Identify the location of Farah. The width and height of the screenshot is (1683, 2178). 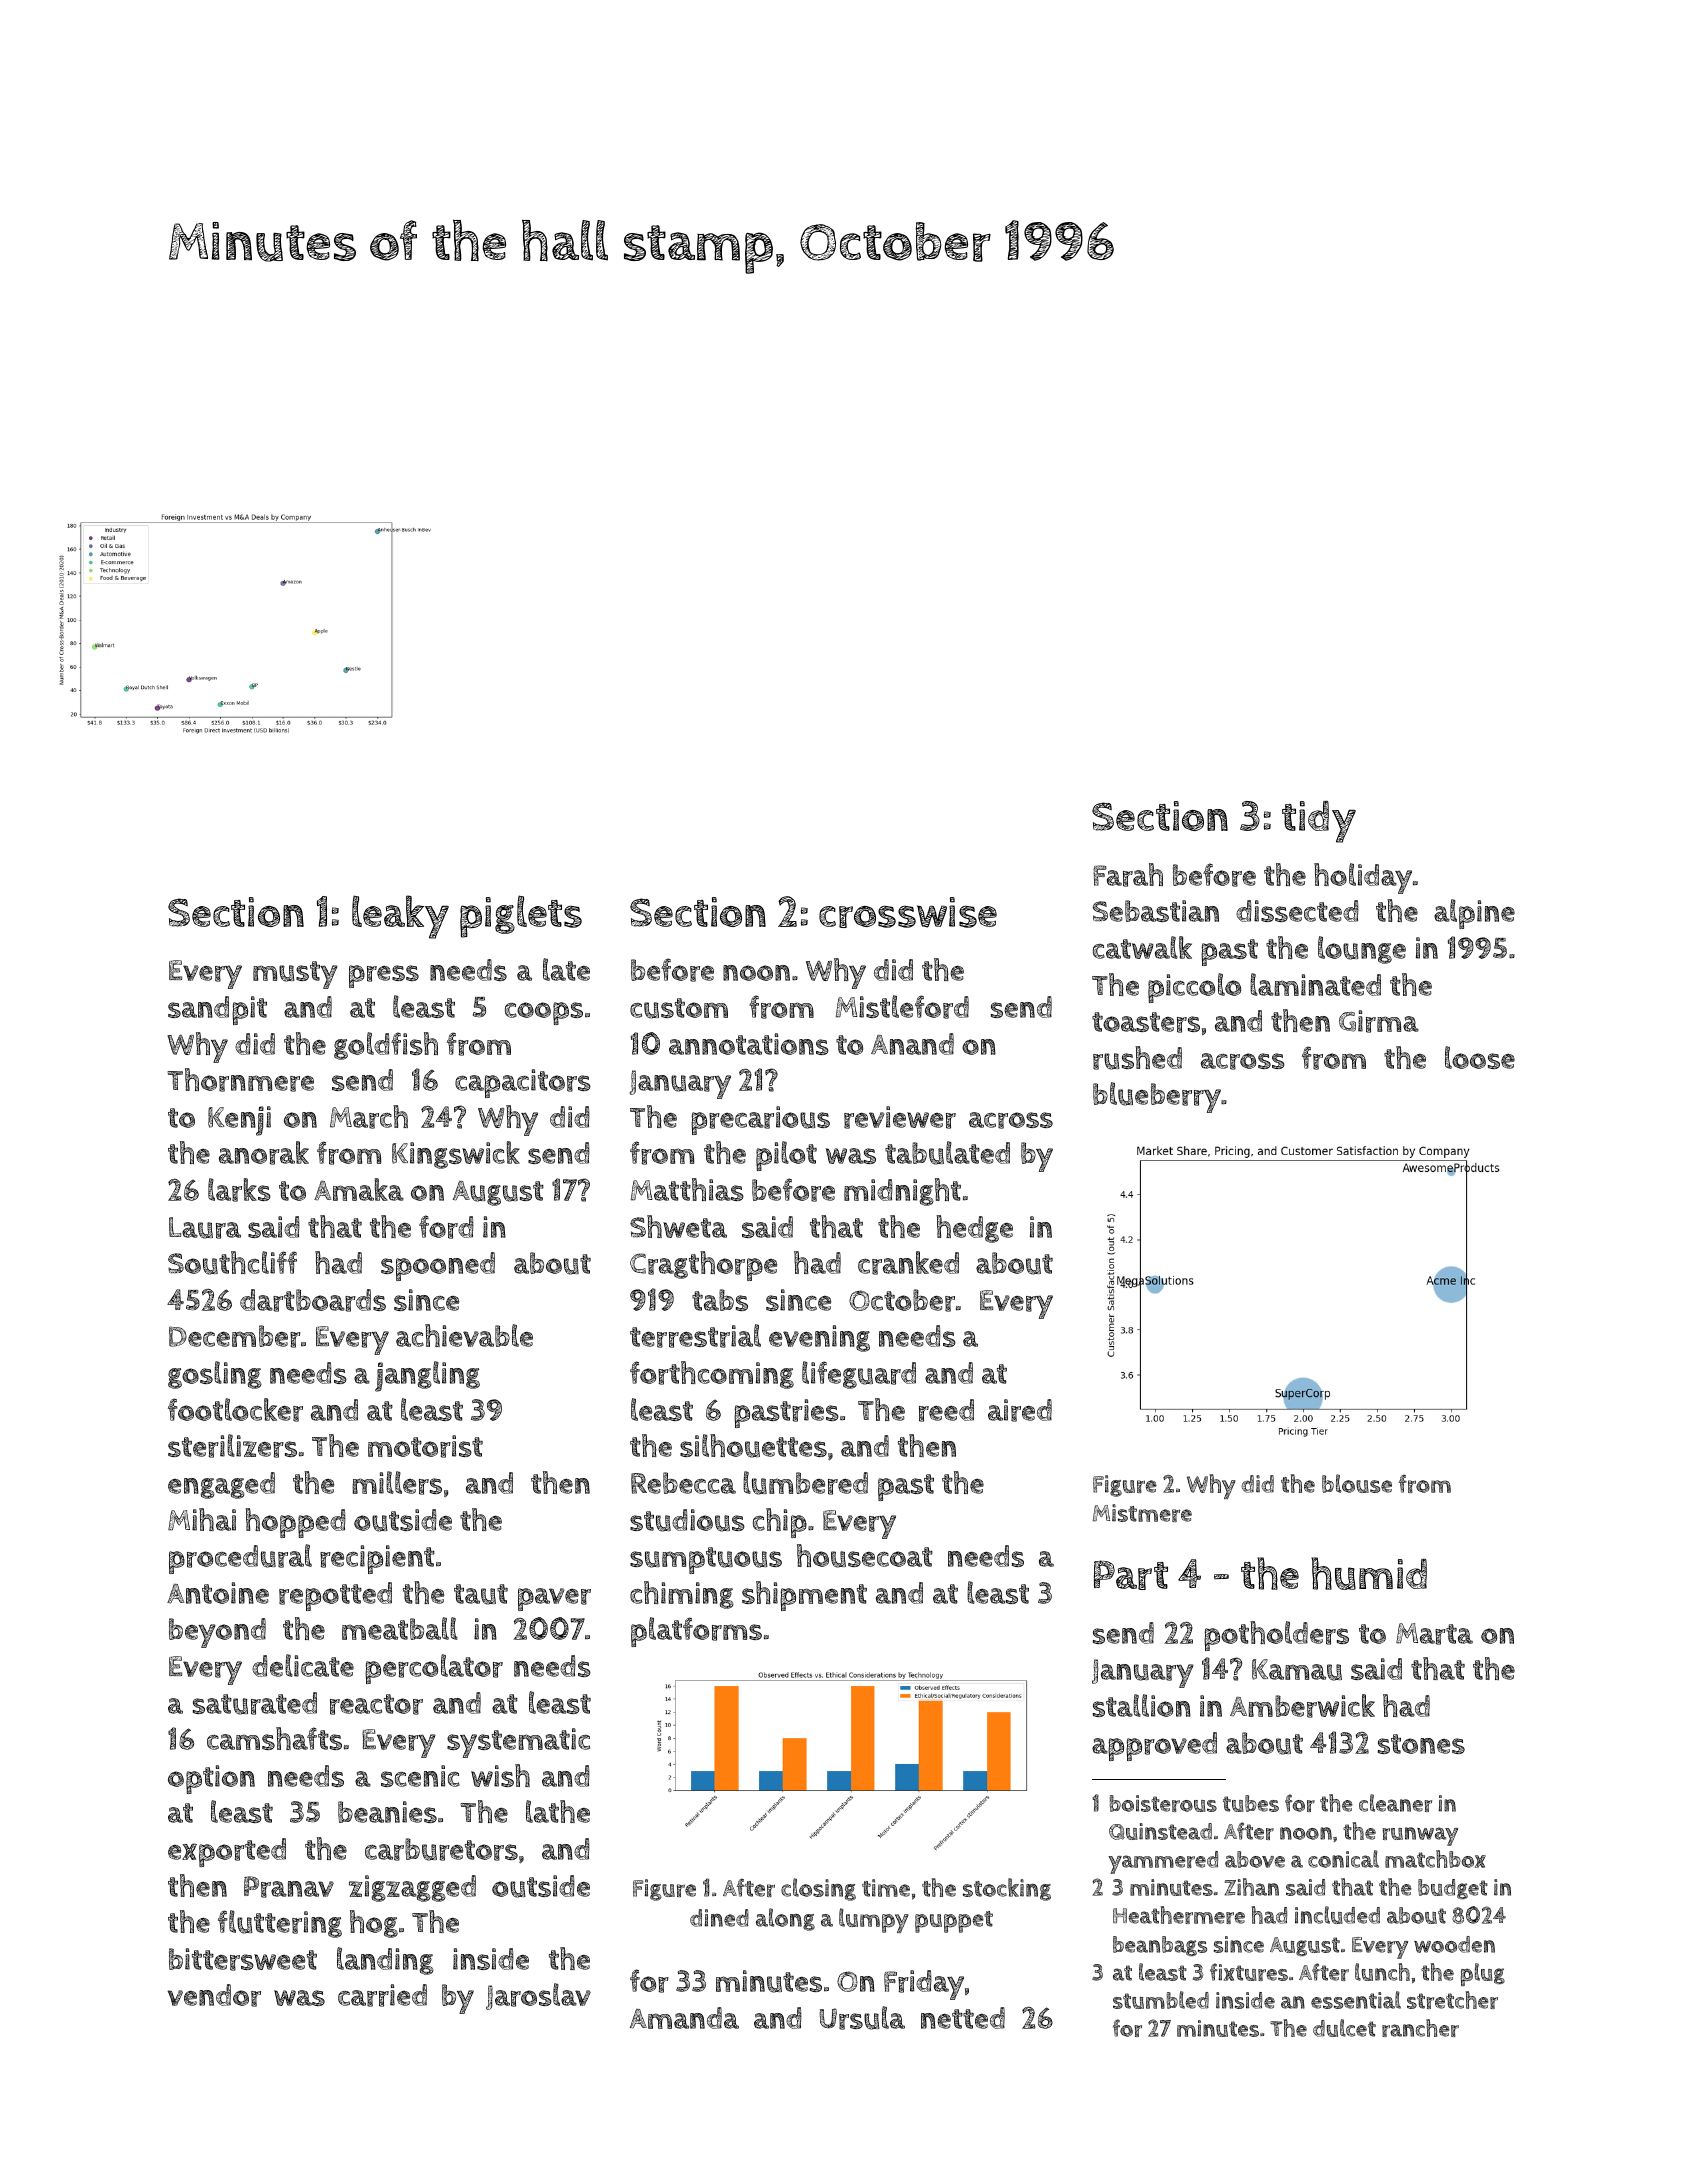
(1128, 875).
